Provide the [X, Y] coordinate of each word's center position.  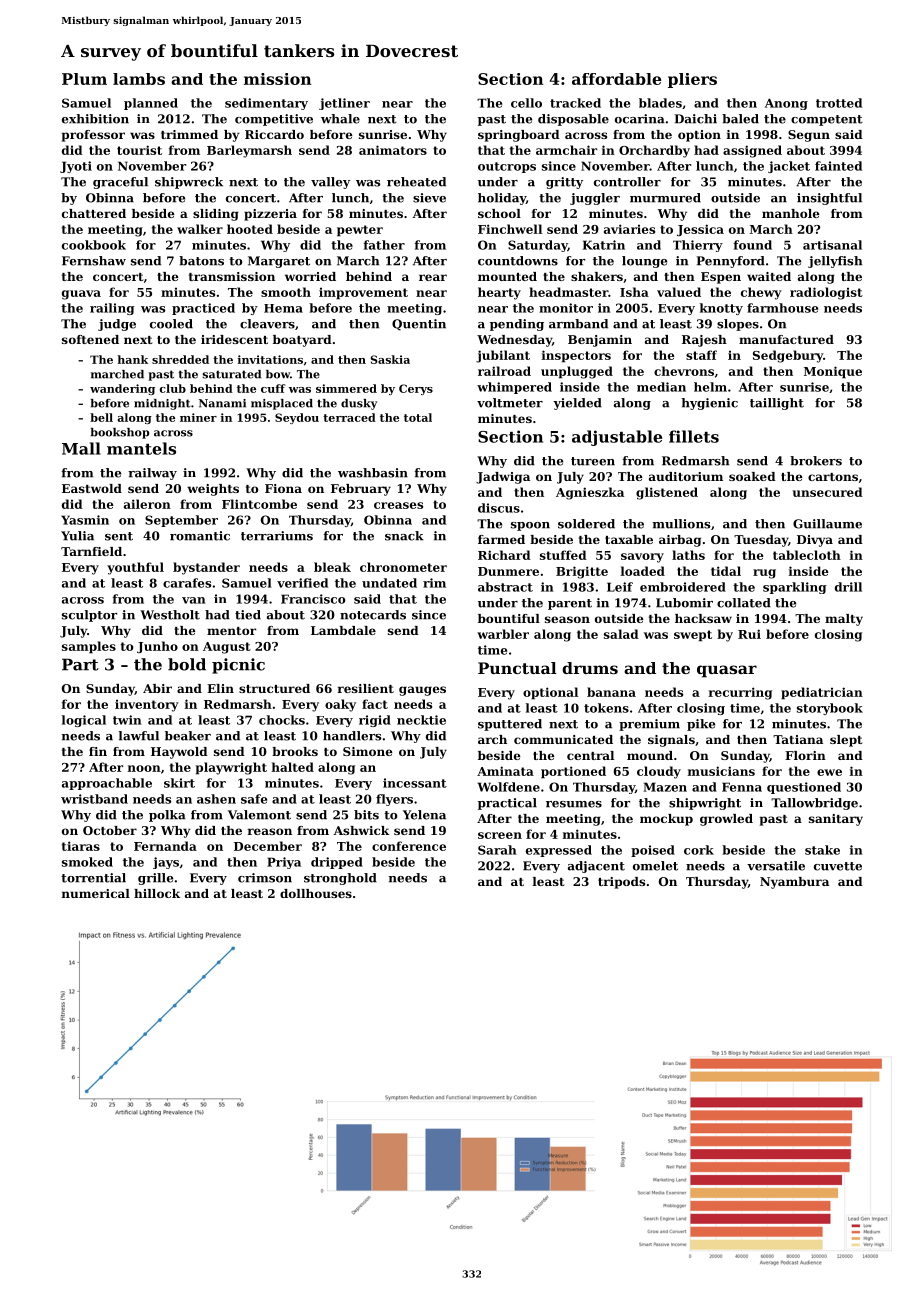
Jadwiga [503, 478]
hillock [157, 893]
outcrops [507, 167]
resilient [366, 688]
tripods [621, 883]
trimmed [189, 134]
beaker [188, 736]
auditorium [686, 476]
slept [846, 741]
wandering [122, 389]
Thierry [698, 246]
